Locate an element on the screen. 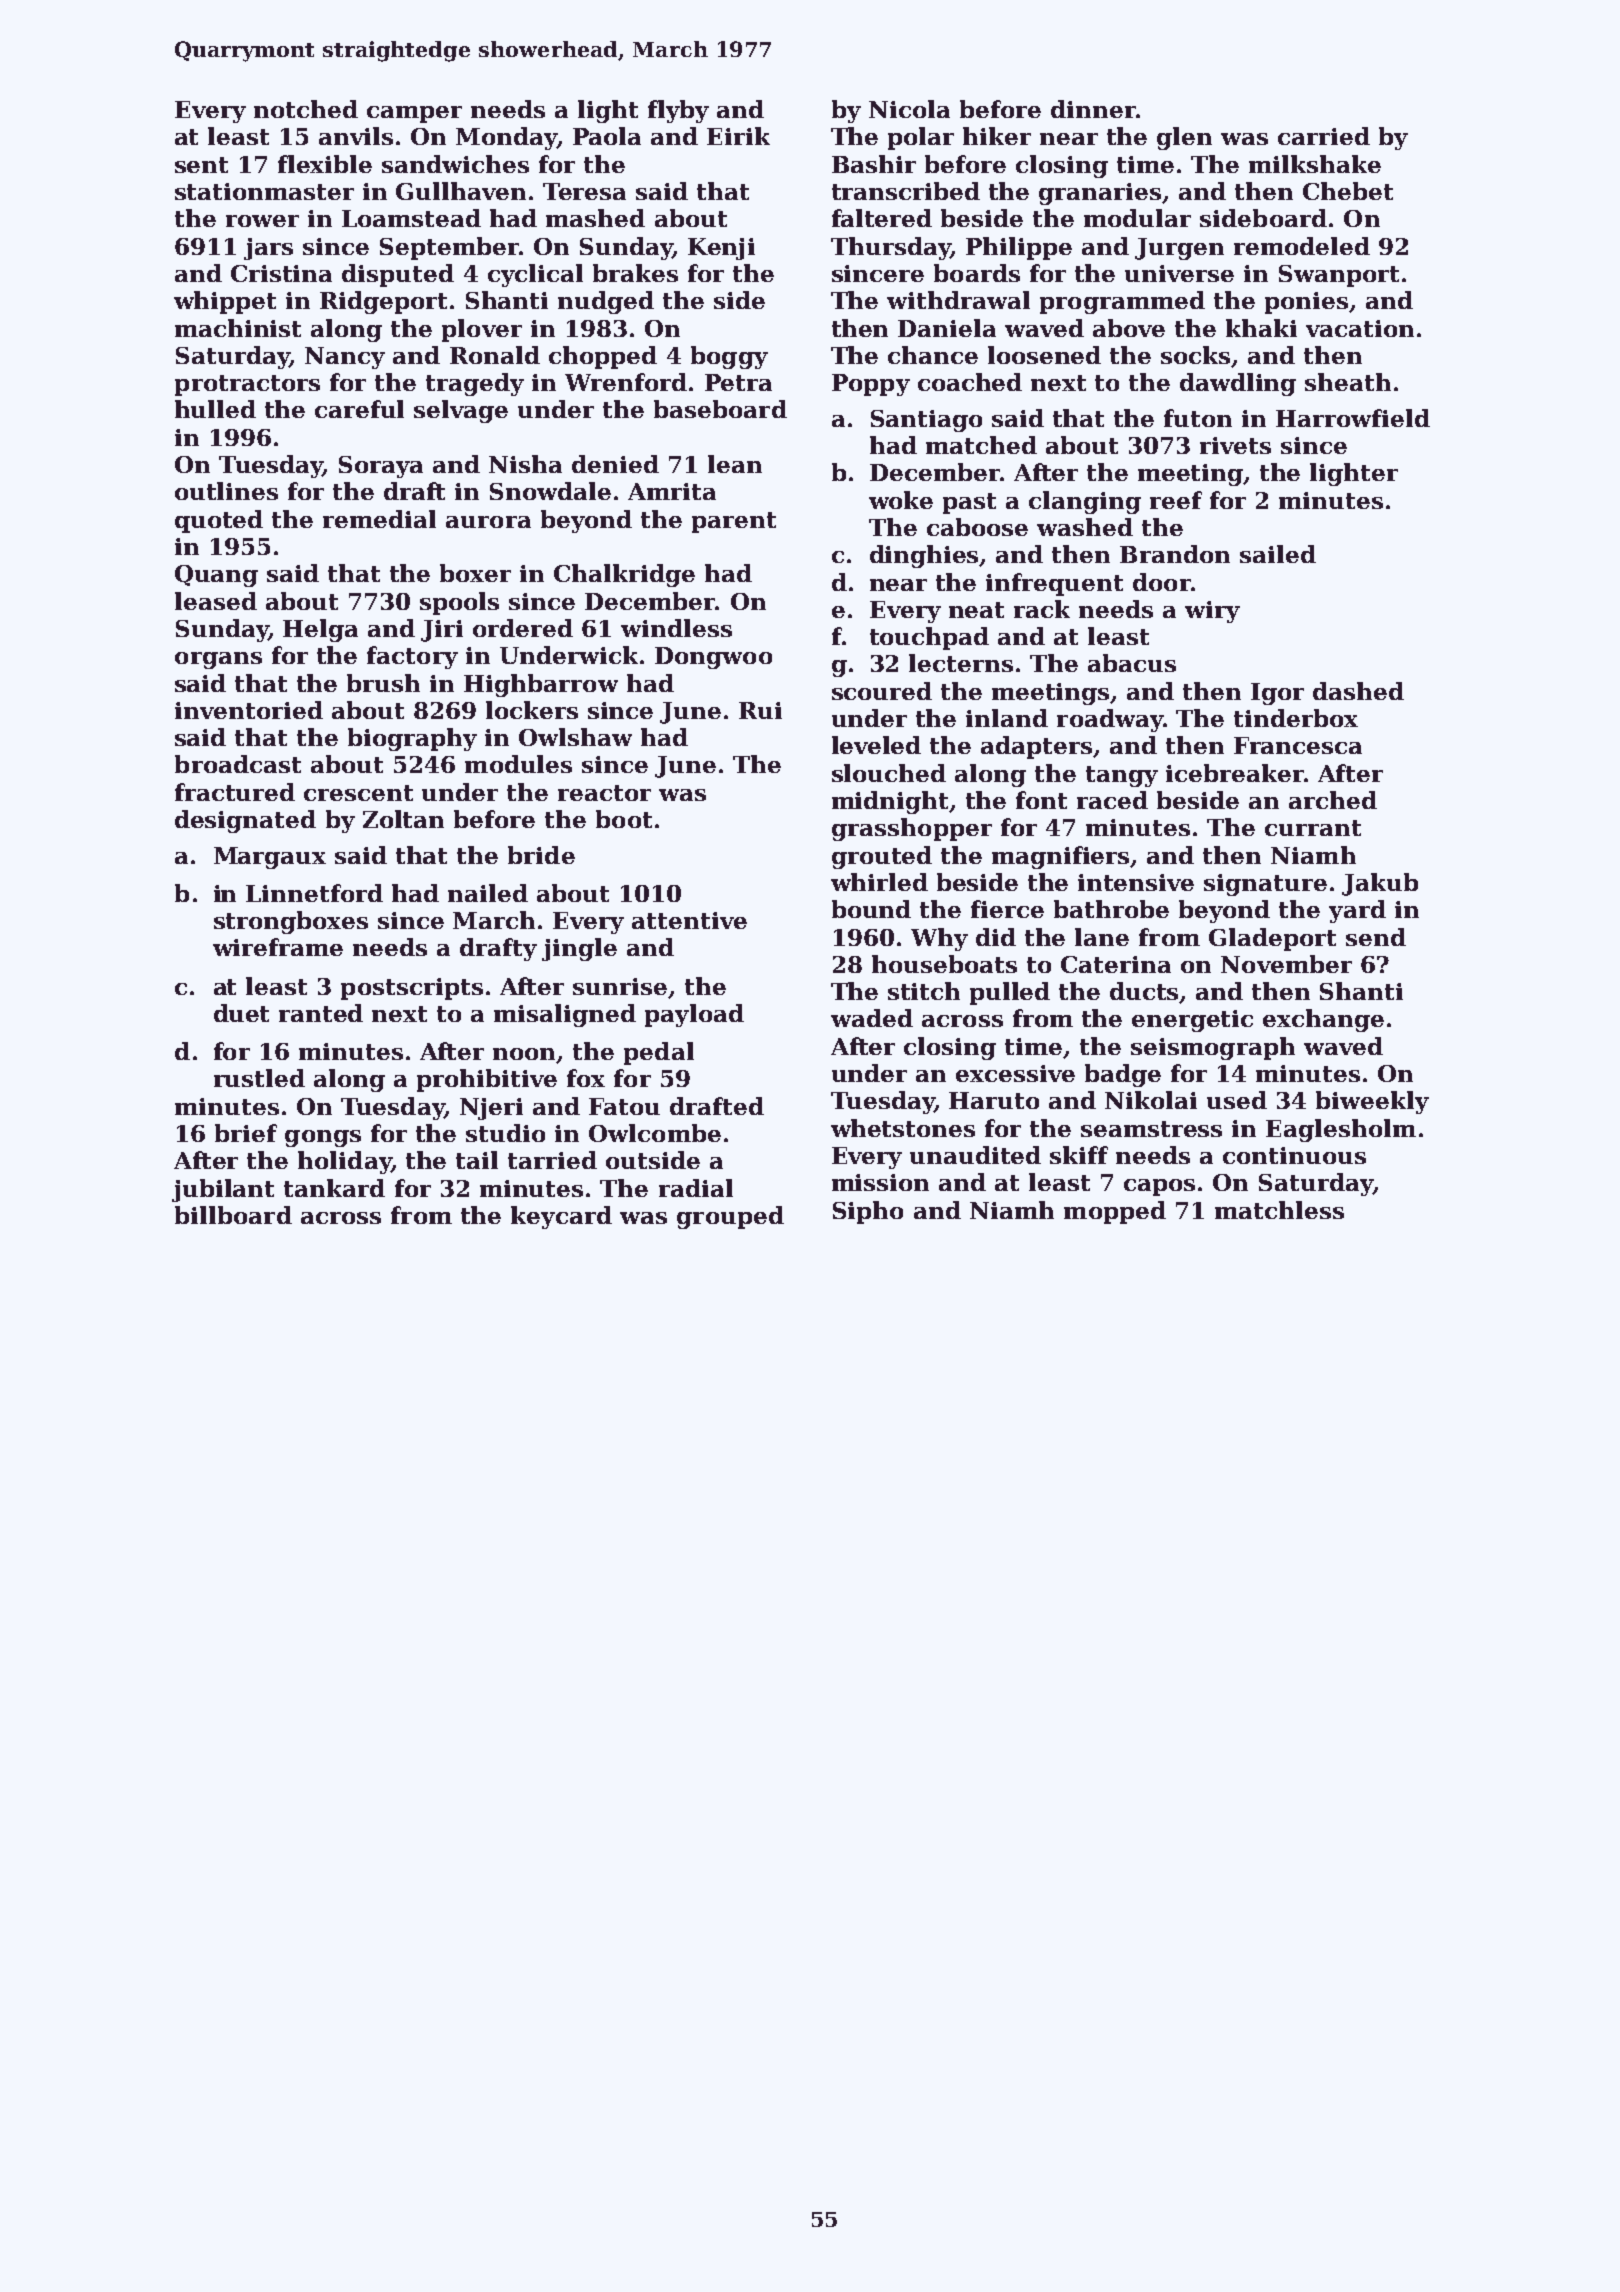  raced is located at coordinates (1112, 800).
